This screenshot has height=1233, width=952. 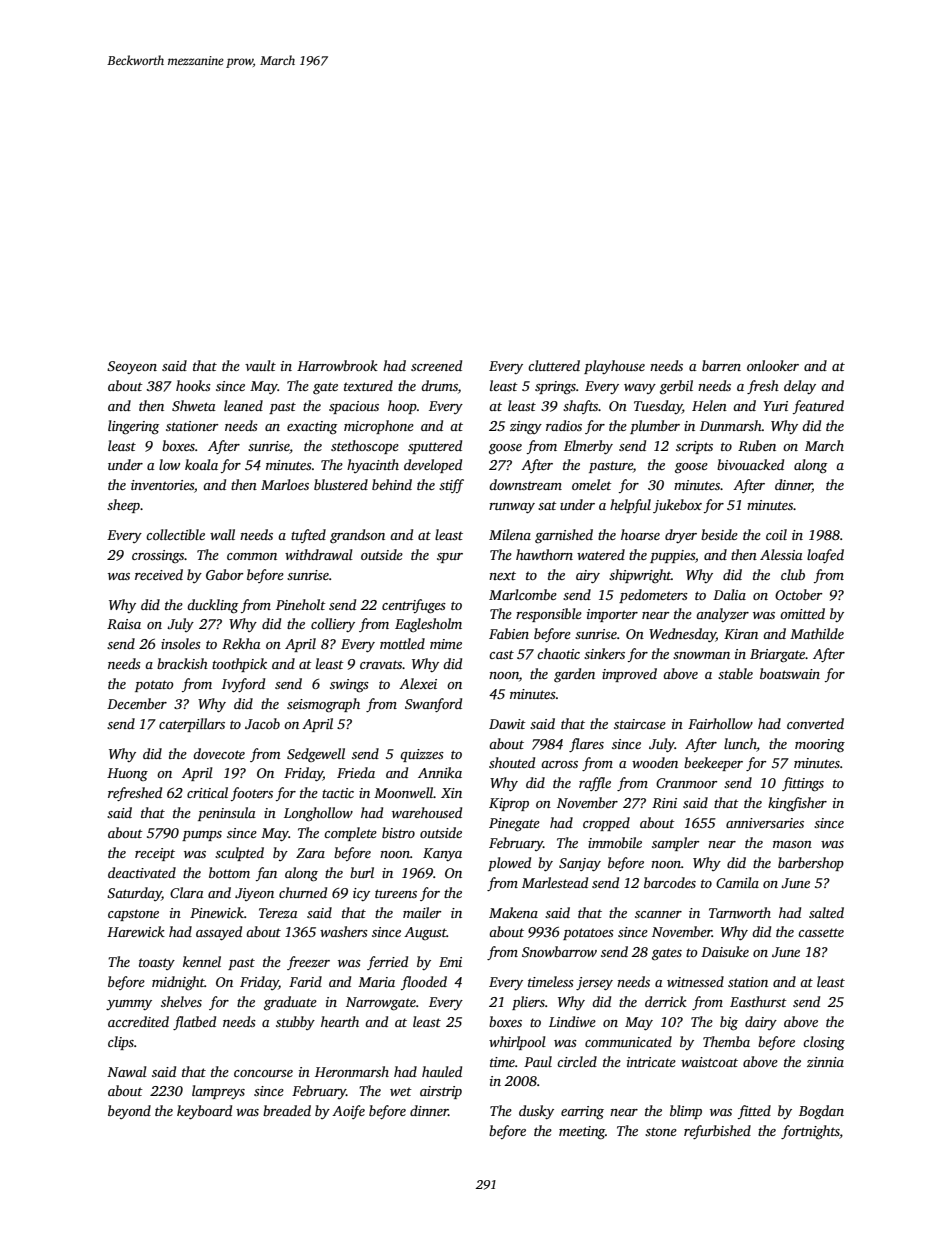 What do you see at coordinates (436, 365) in the screenshot?
I see `screened` at bounding box center [436, 365].
